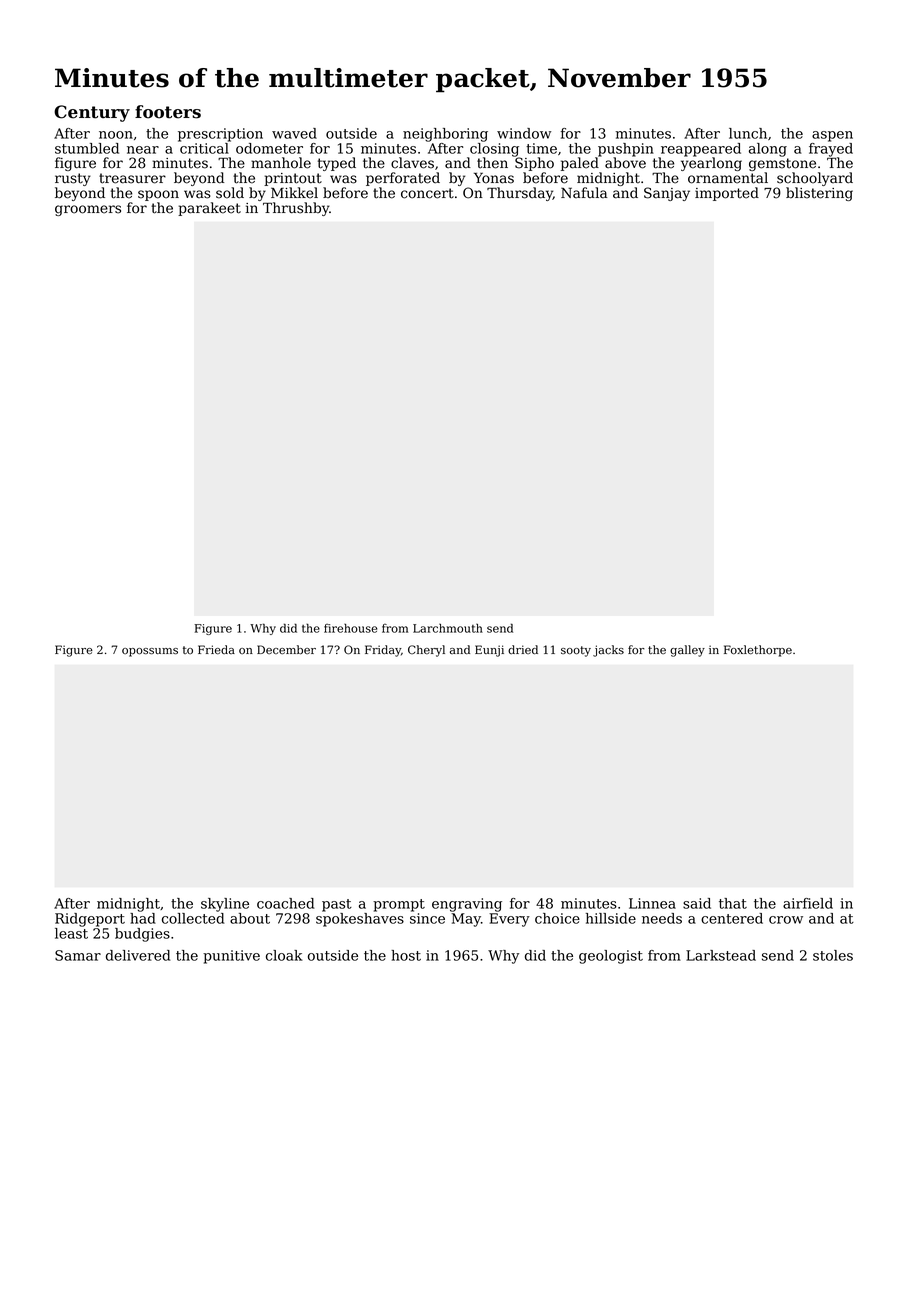  What do you see at coordinates (216, 649) in the screenshot?
I see `Frieda` at bounding box center [216, 649].
